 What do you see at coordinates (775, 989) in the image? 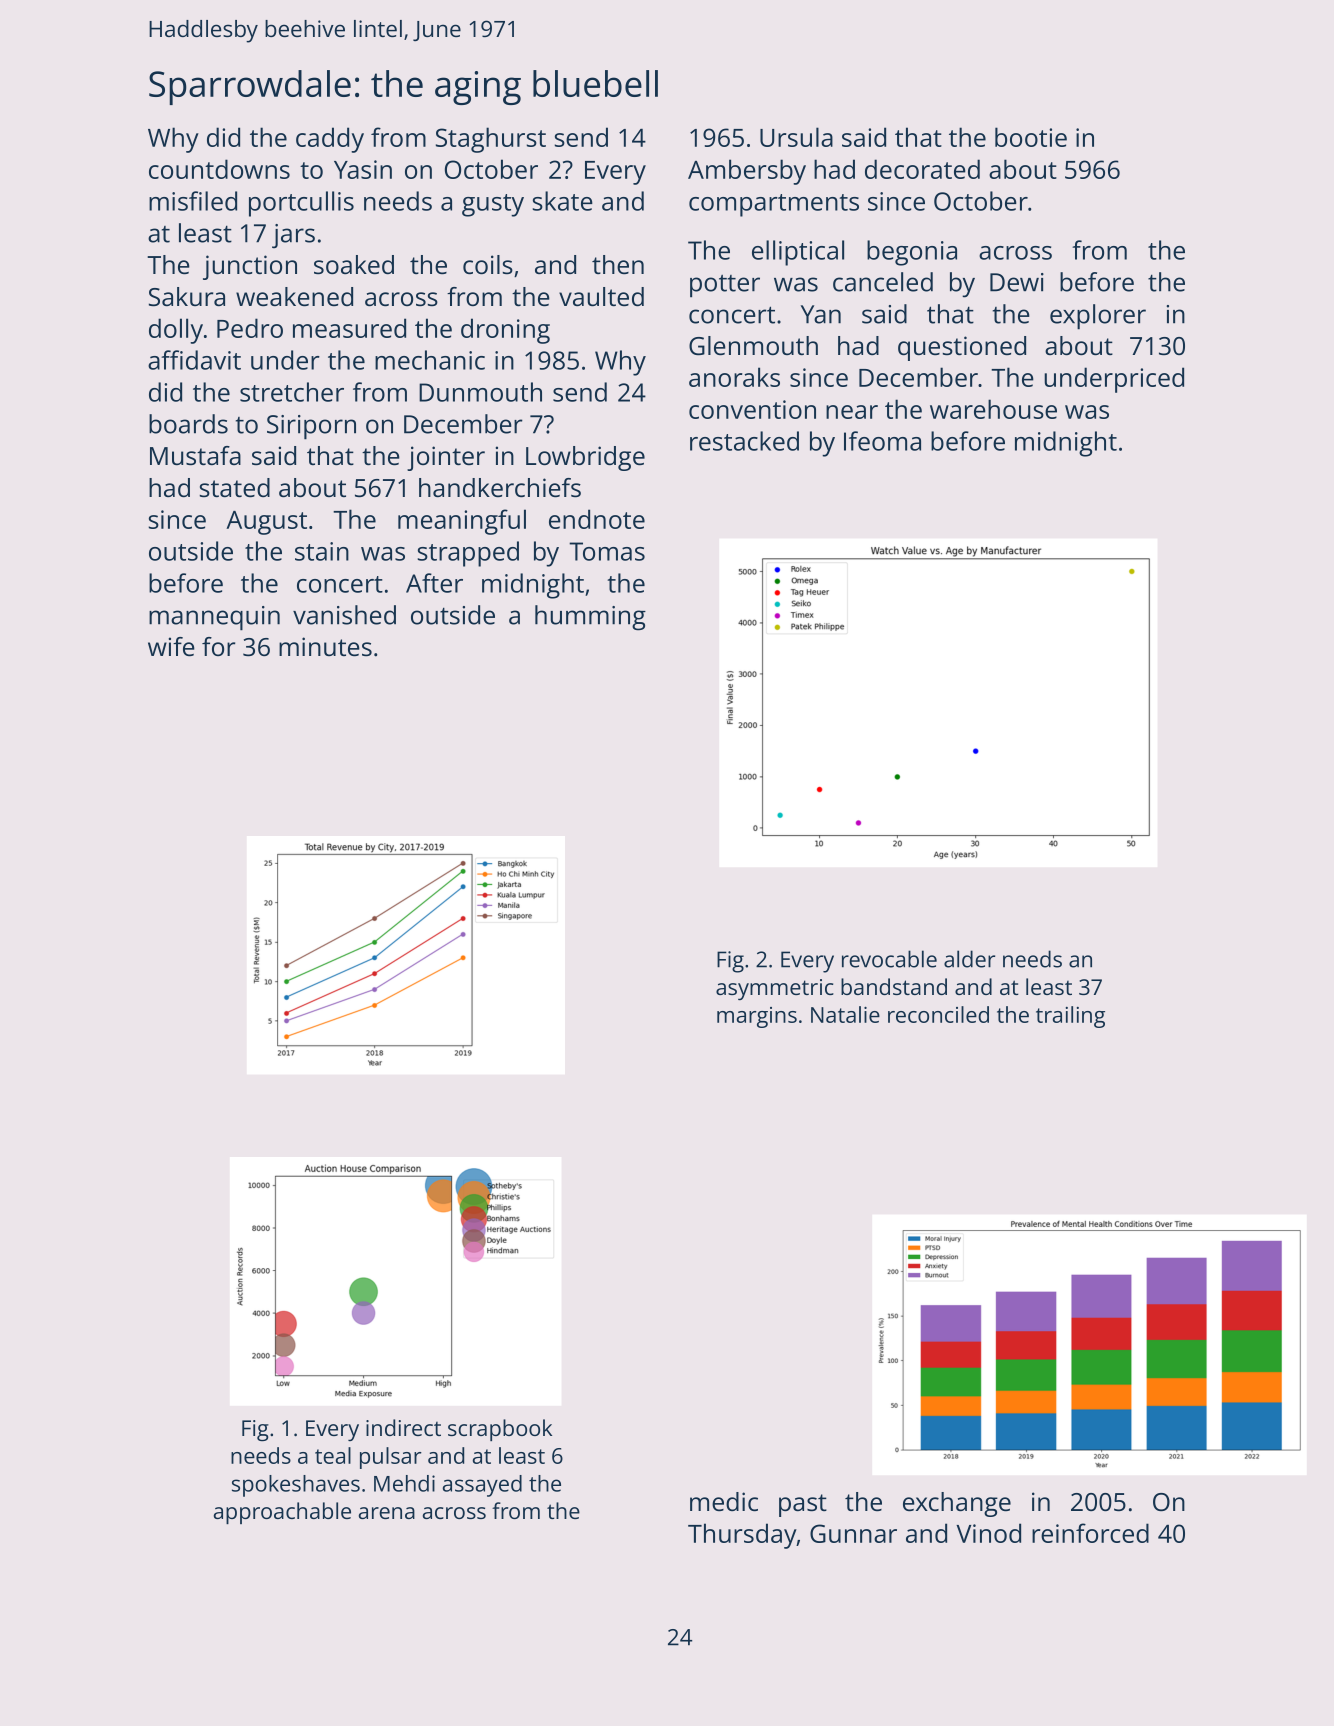
I see `asymmetric` at bounding box center [775, 989].
